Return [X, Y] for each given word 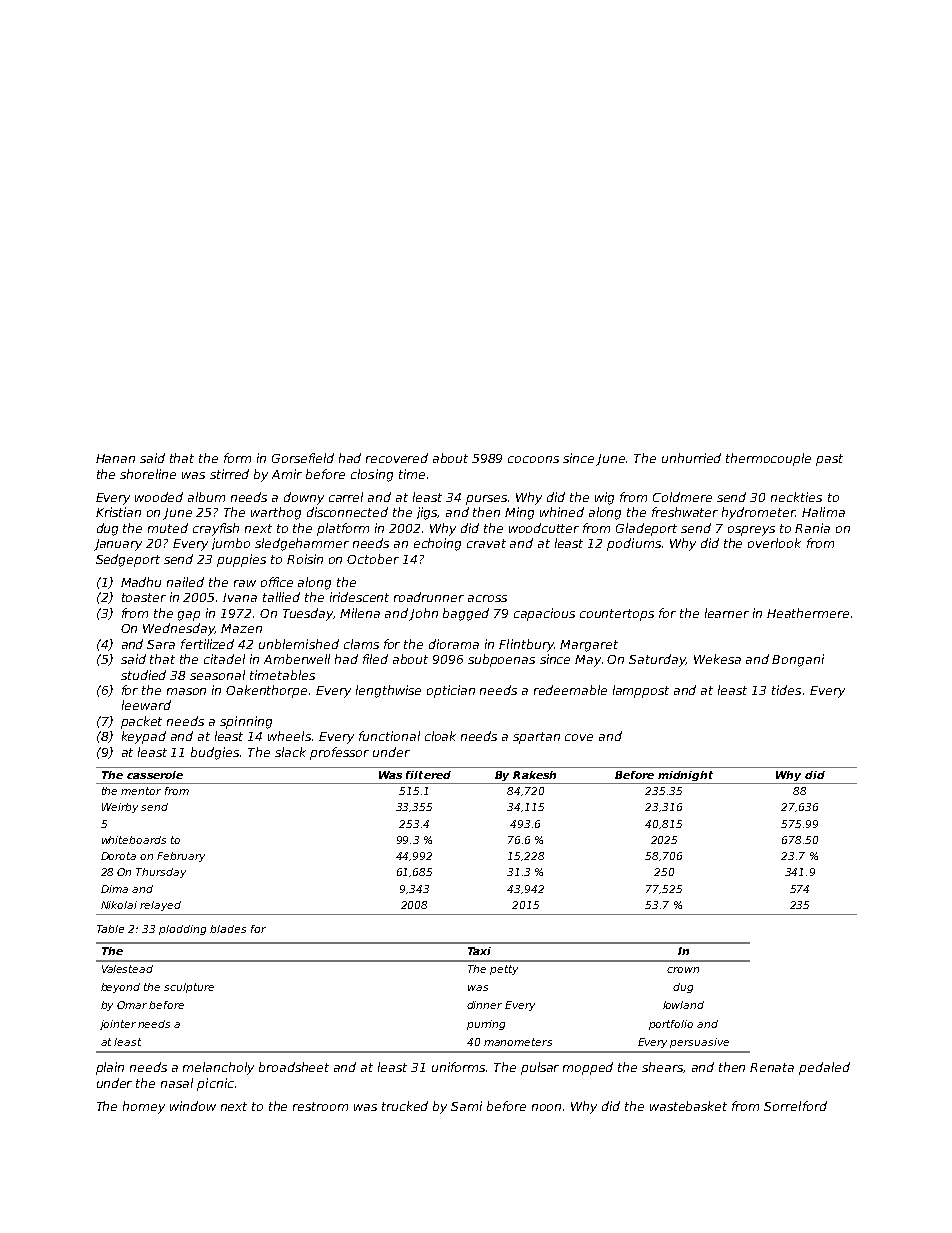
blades [228, 929]
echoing [437, 544]
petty [504, 970]
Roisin [305, 559]
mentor [141, 791]
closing [372, 475]
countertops [617, 615]
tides [786, 690]
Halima [823, 512]
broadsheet [294, 1067]
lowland [683, 1005]
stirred [229, 474]
